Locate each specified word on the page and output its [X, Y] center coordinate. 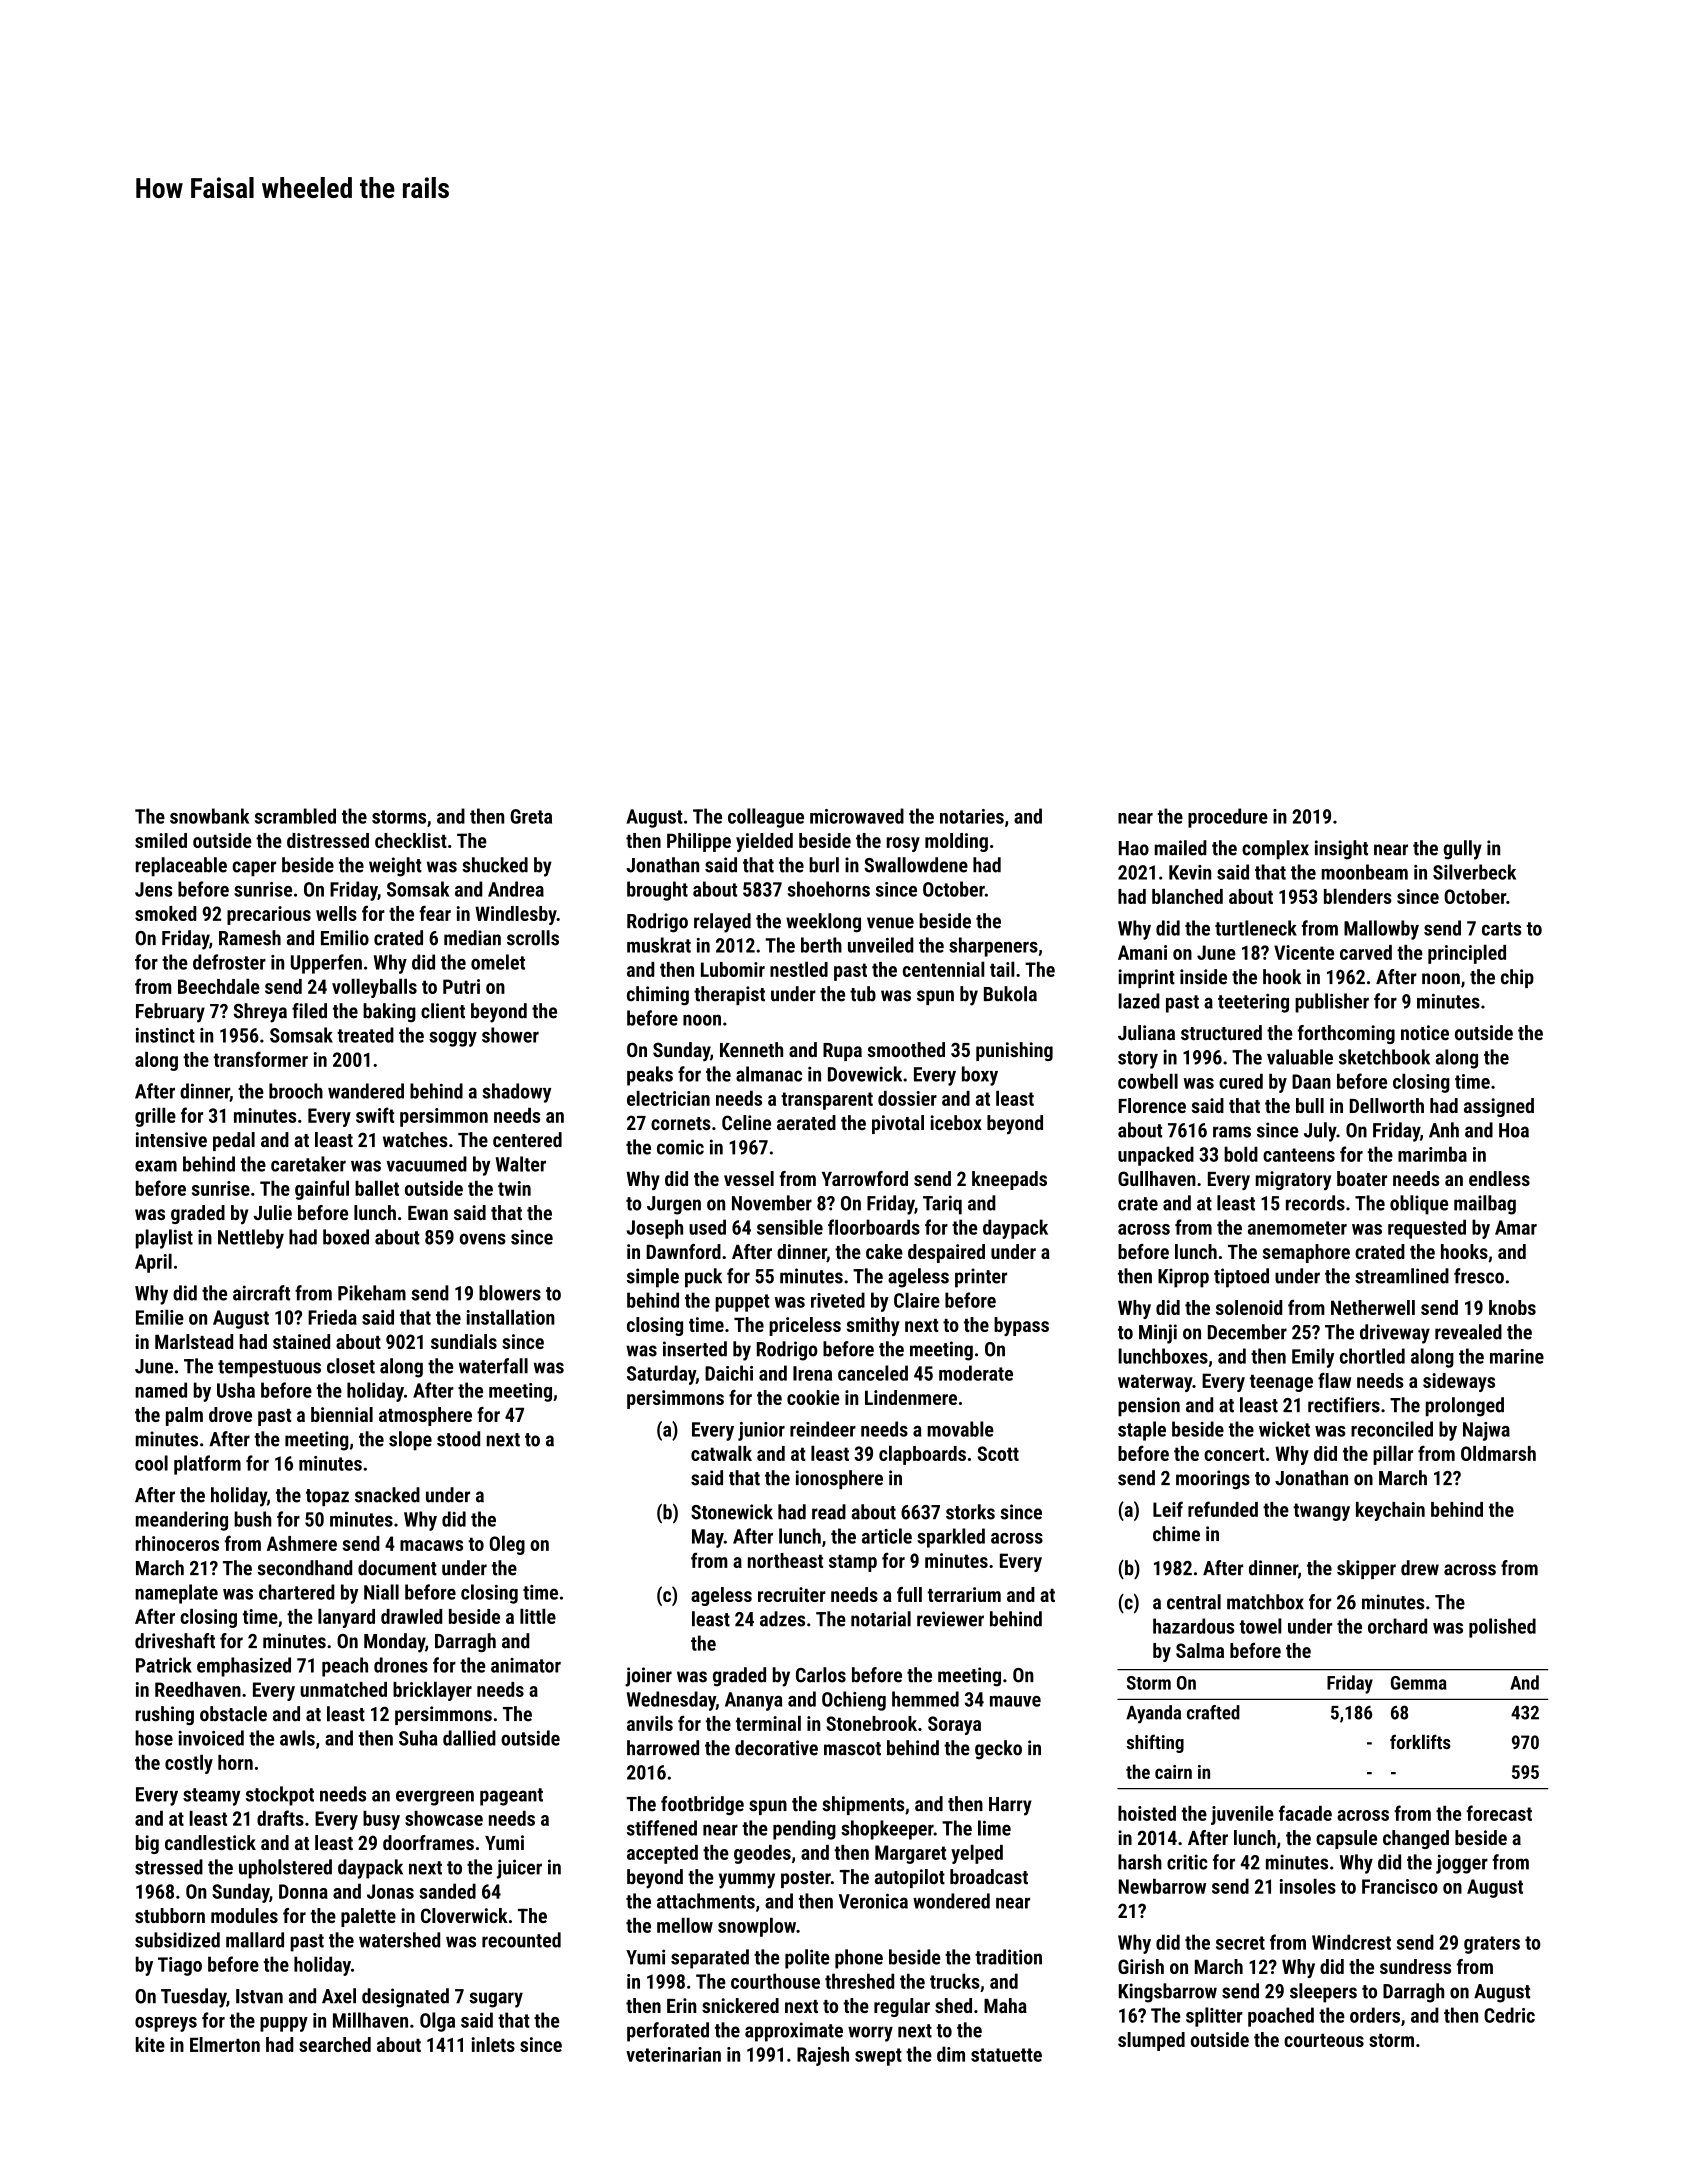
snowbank [209, 816]
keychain [1390, 1511]
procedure [1228, 818]
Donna [303, 1891]
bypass [1021, 1326]
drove [230, 1414]
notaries [972, 816]
